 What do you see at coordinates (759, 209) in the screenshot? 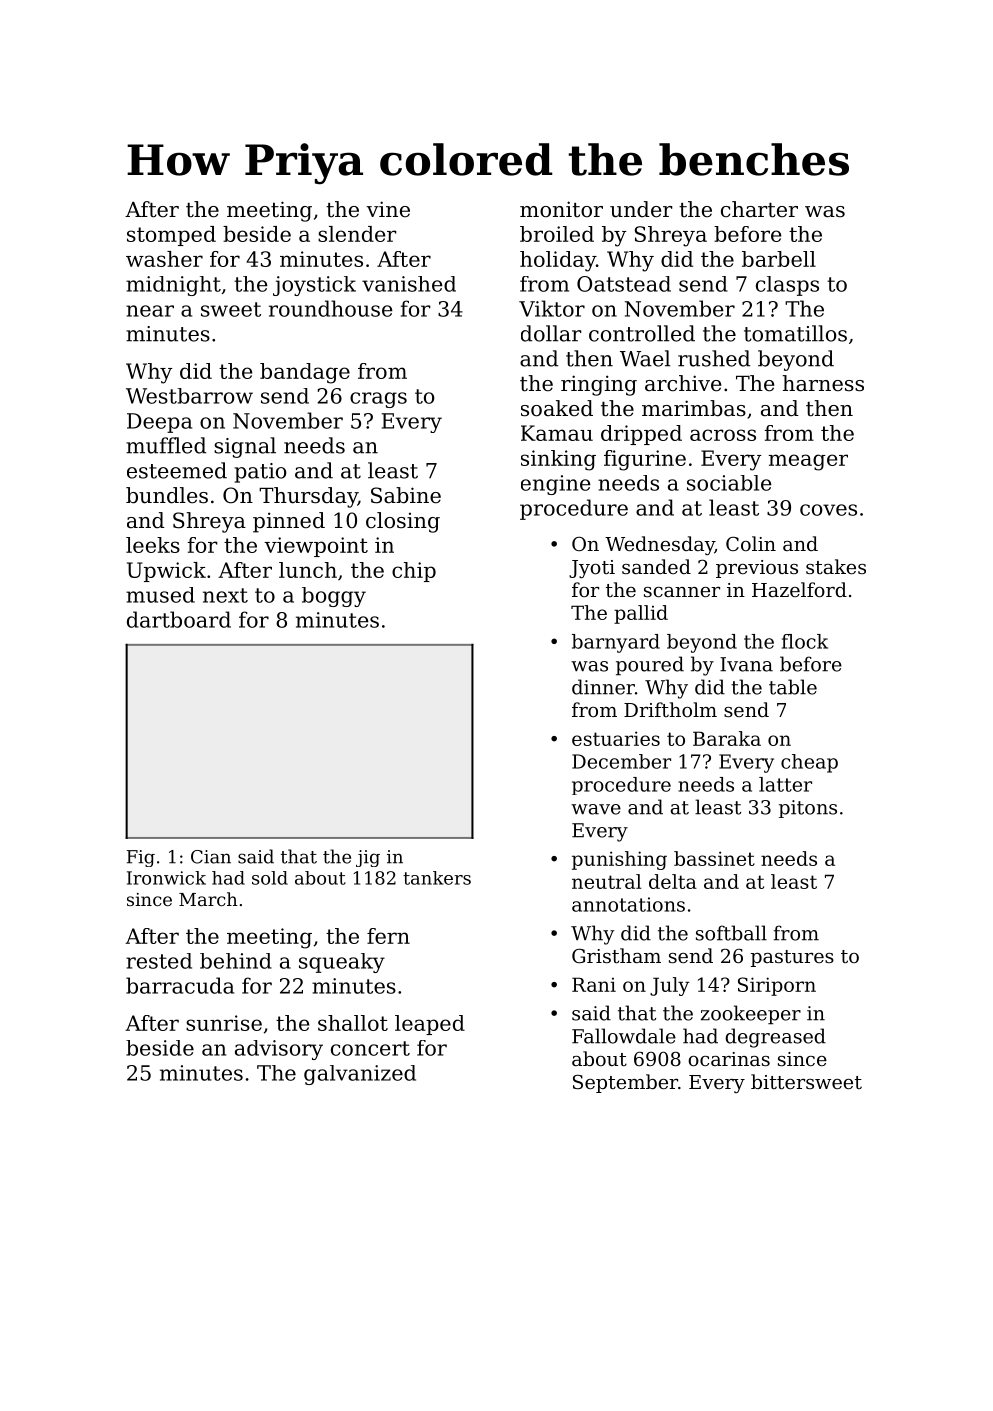
I see `charter` at bounding box center [759, 209].
